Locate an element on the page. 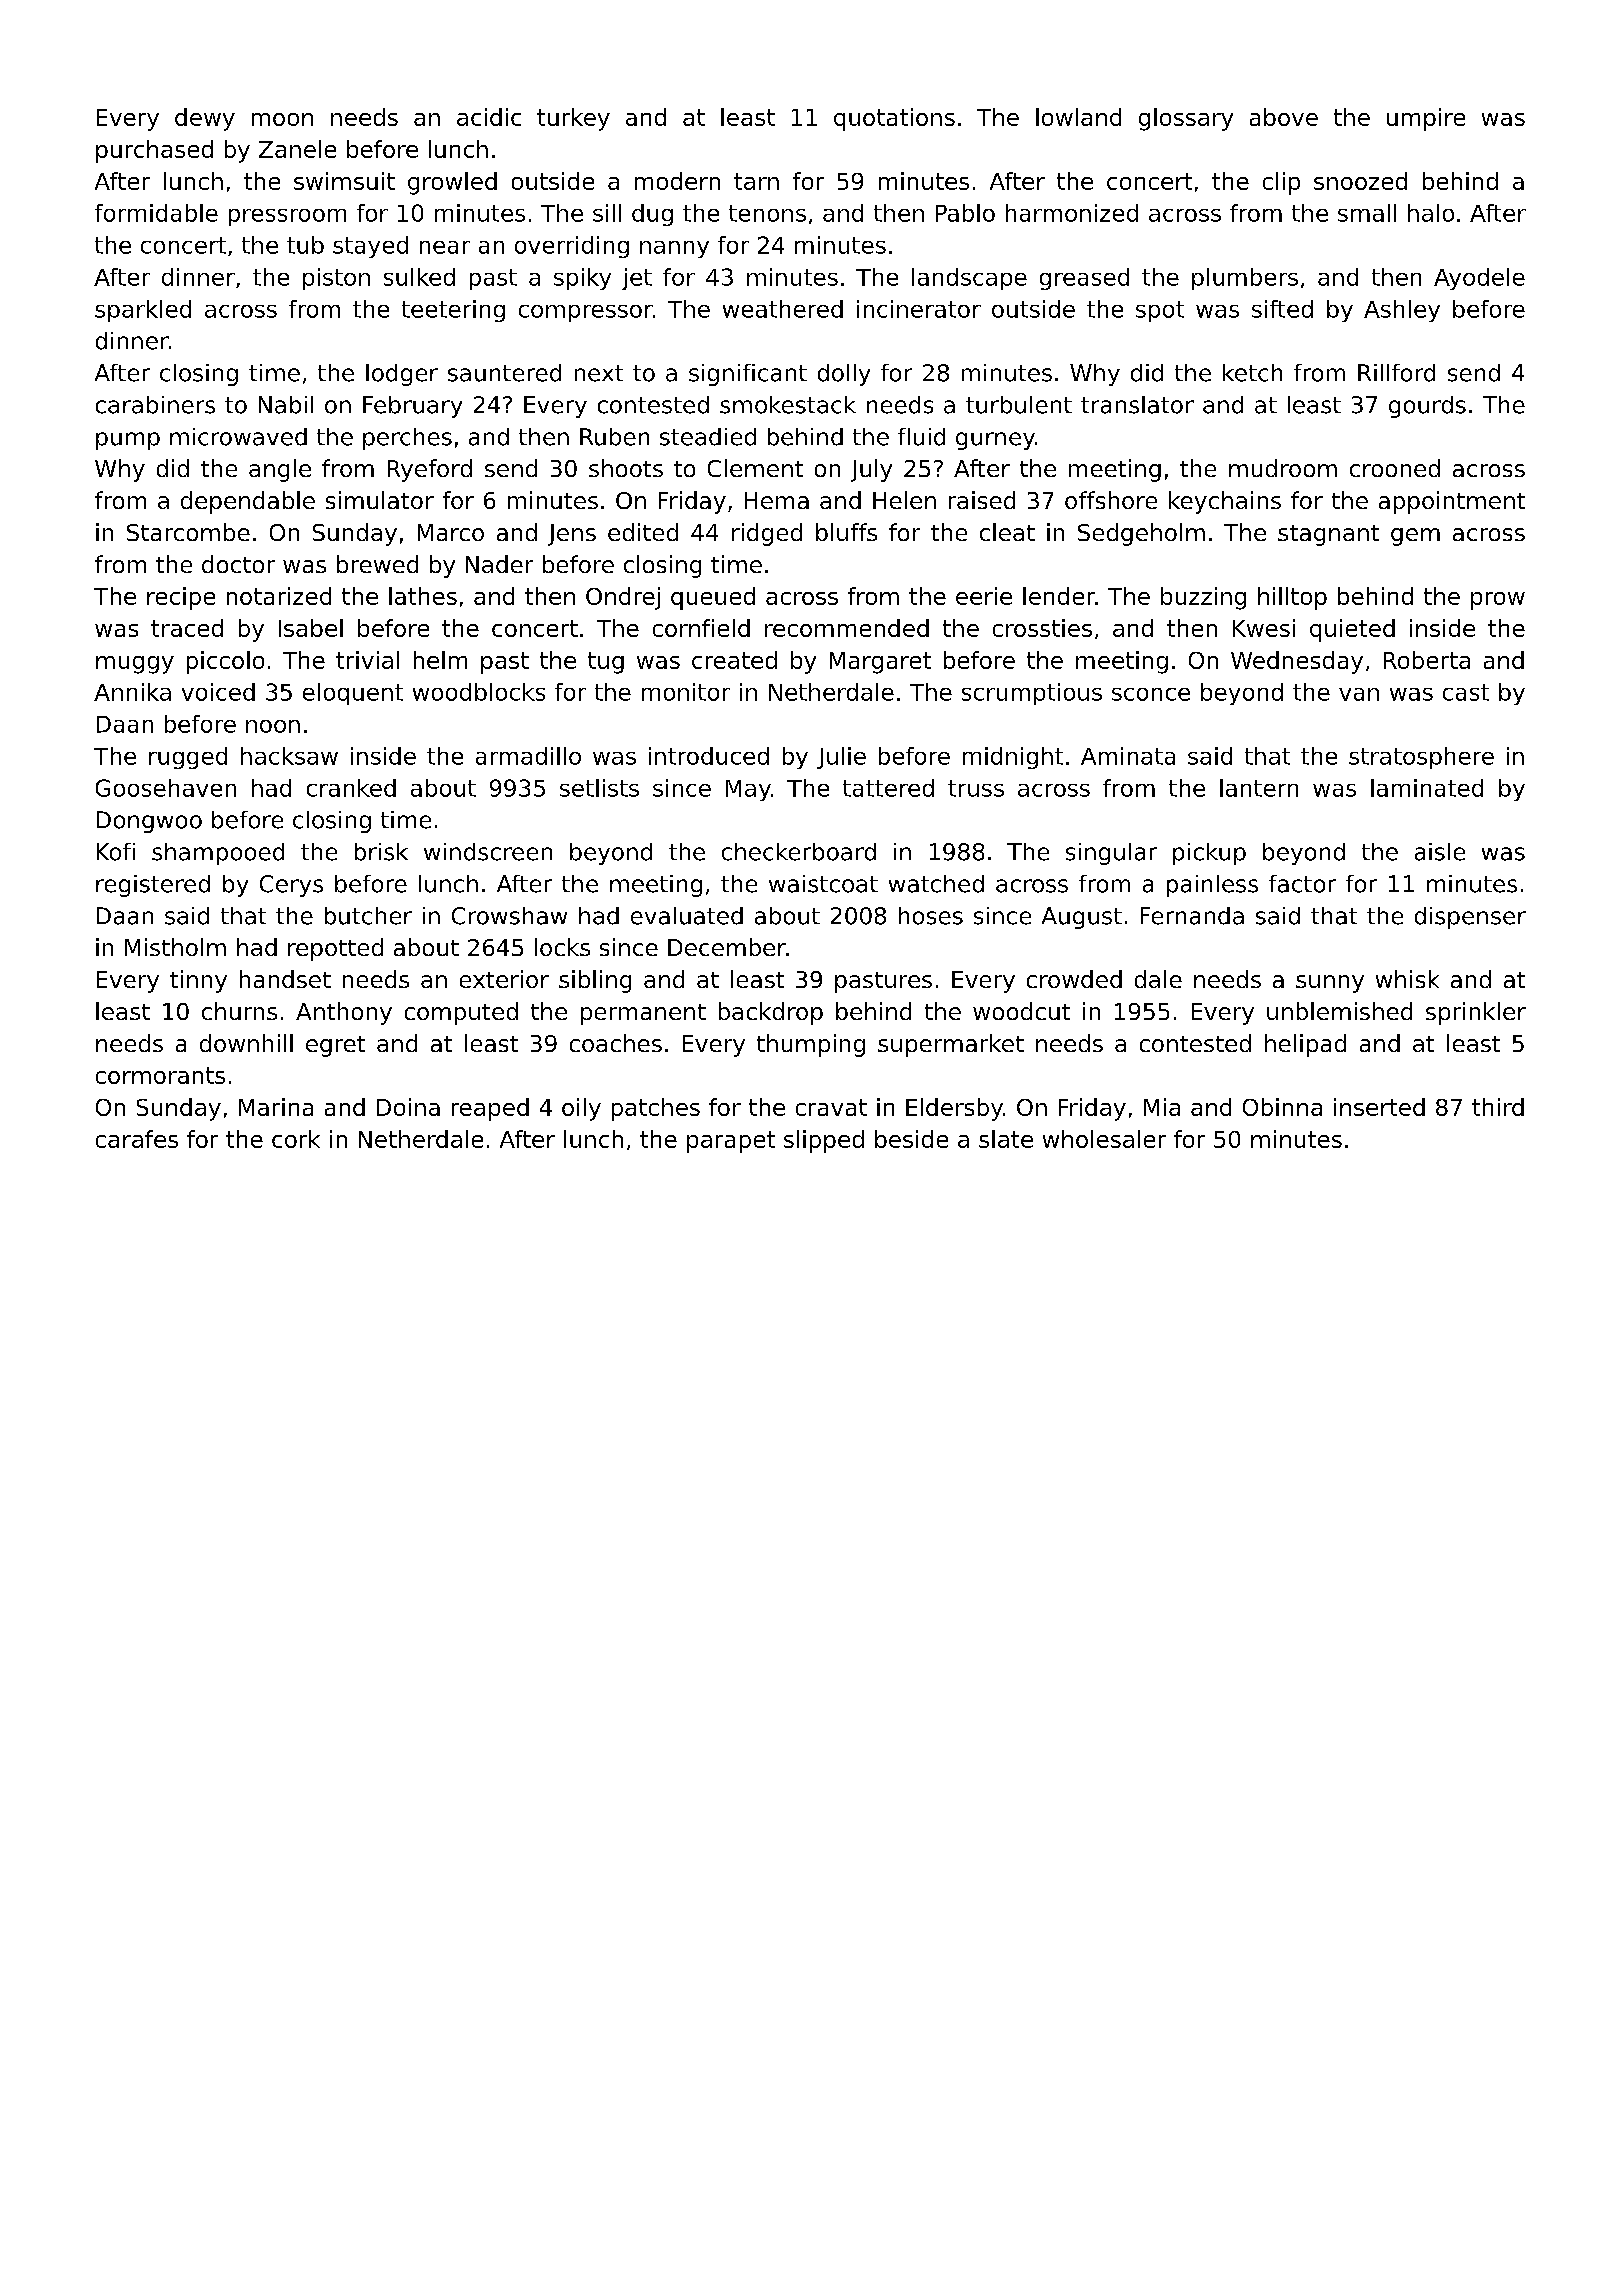 This page has height=2292, width=1620. harmonized is located at coordinates (1072, 213).
